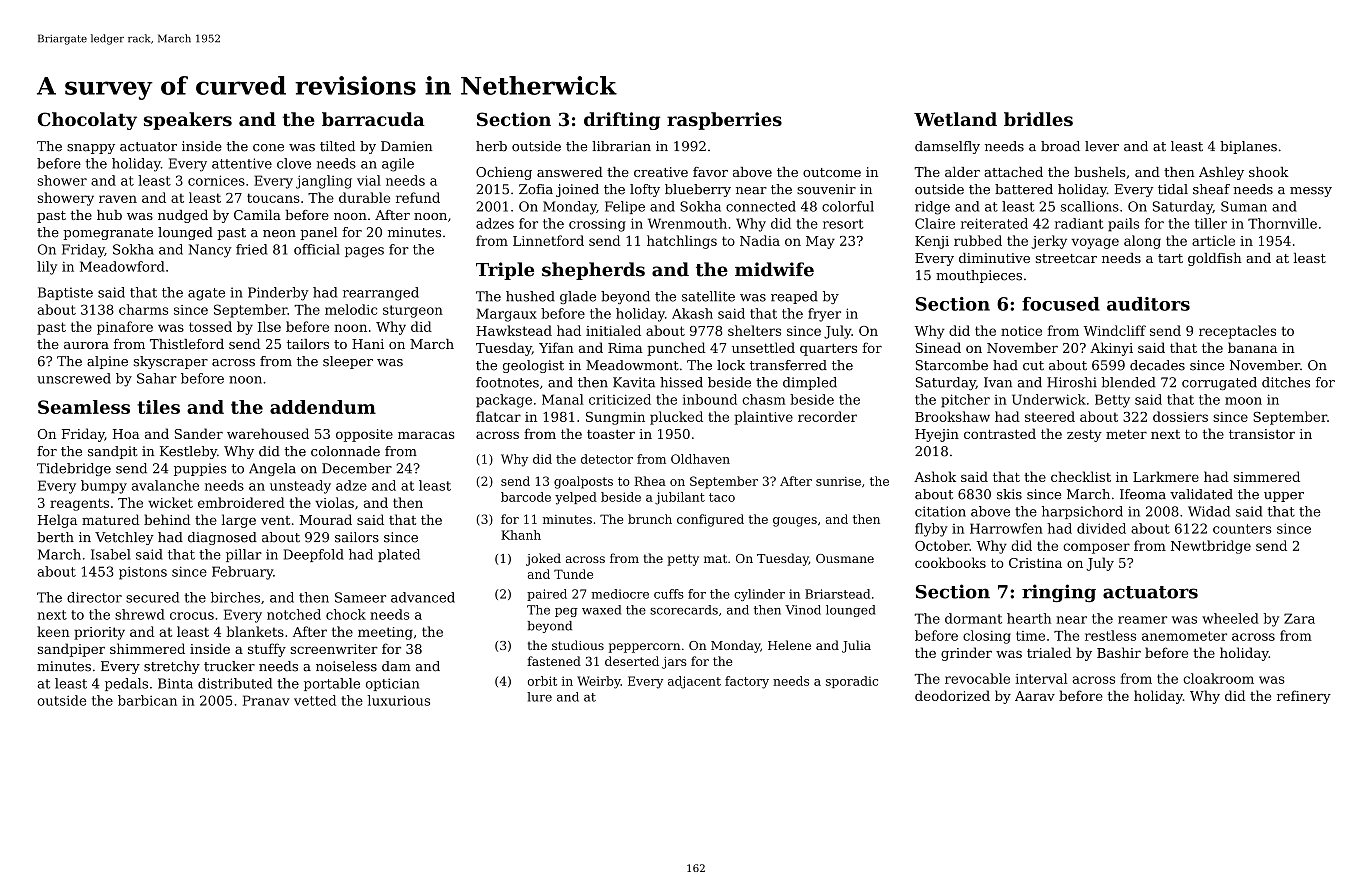  I want to click on dimpled, so click(810, 383).
